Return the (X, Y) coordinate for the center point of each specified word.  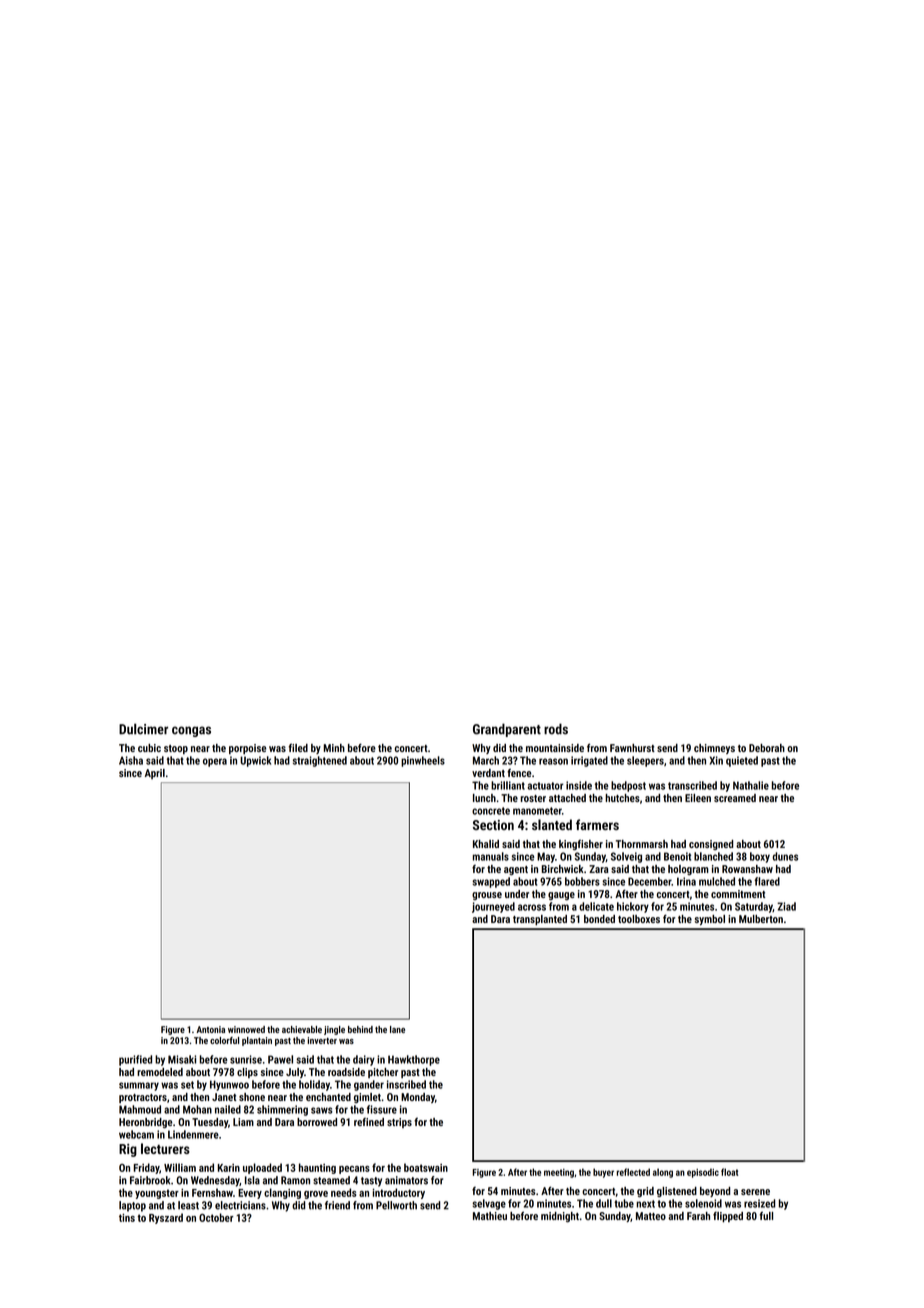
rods (556, 729)
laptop (132, 1206)
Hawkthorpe (414, 1060)
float (729, 1172)
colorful (224, 1040)
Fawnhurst (632, 748)
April (155, 774)
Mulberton (761, 919)
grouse (487, 896)
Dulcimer (143, 729)
